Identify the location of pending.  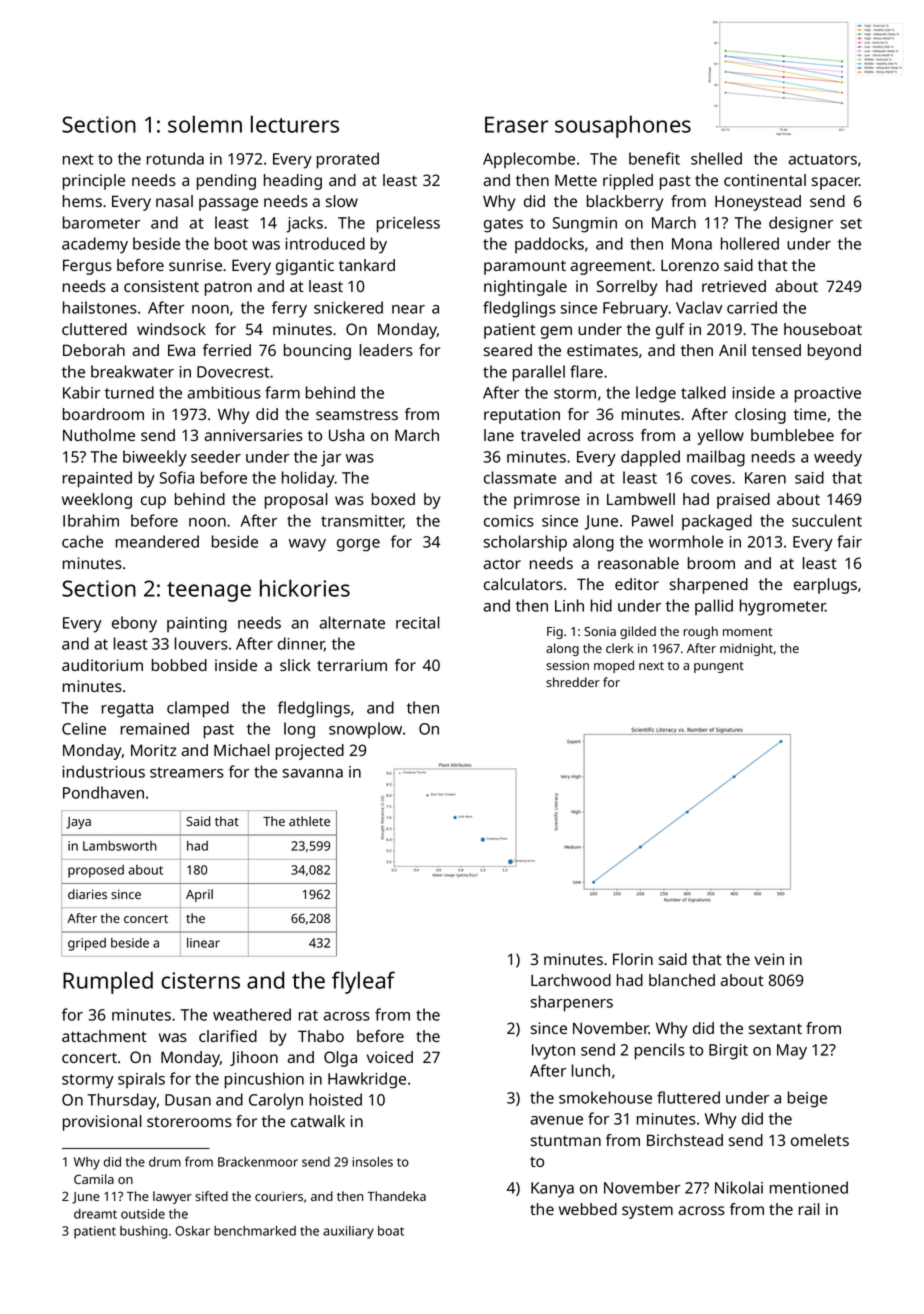
(226, 182).
